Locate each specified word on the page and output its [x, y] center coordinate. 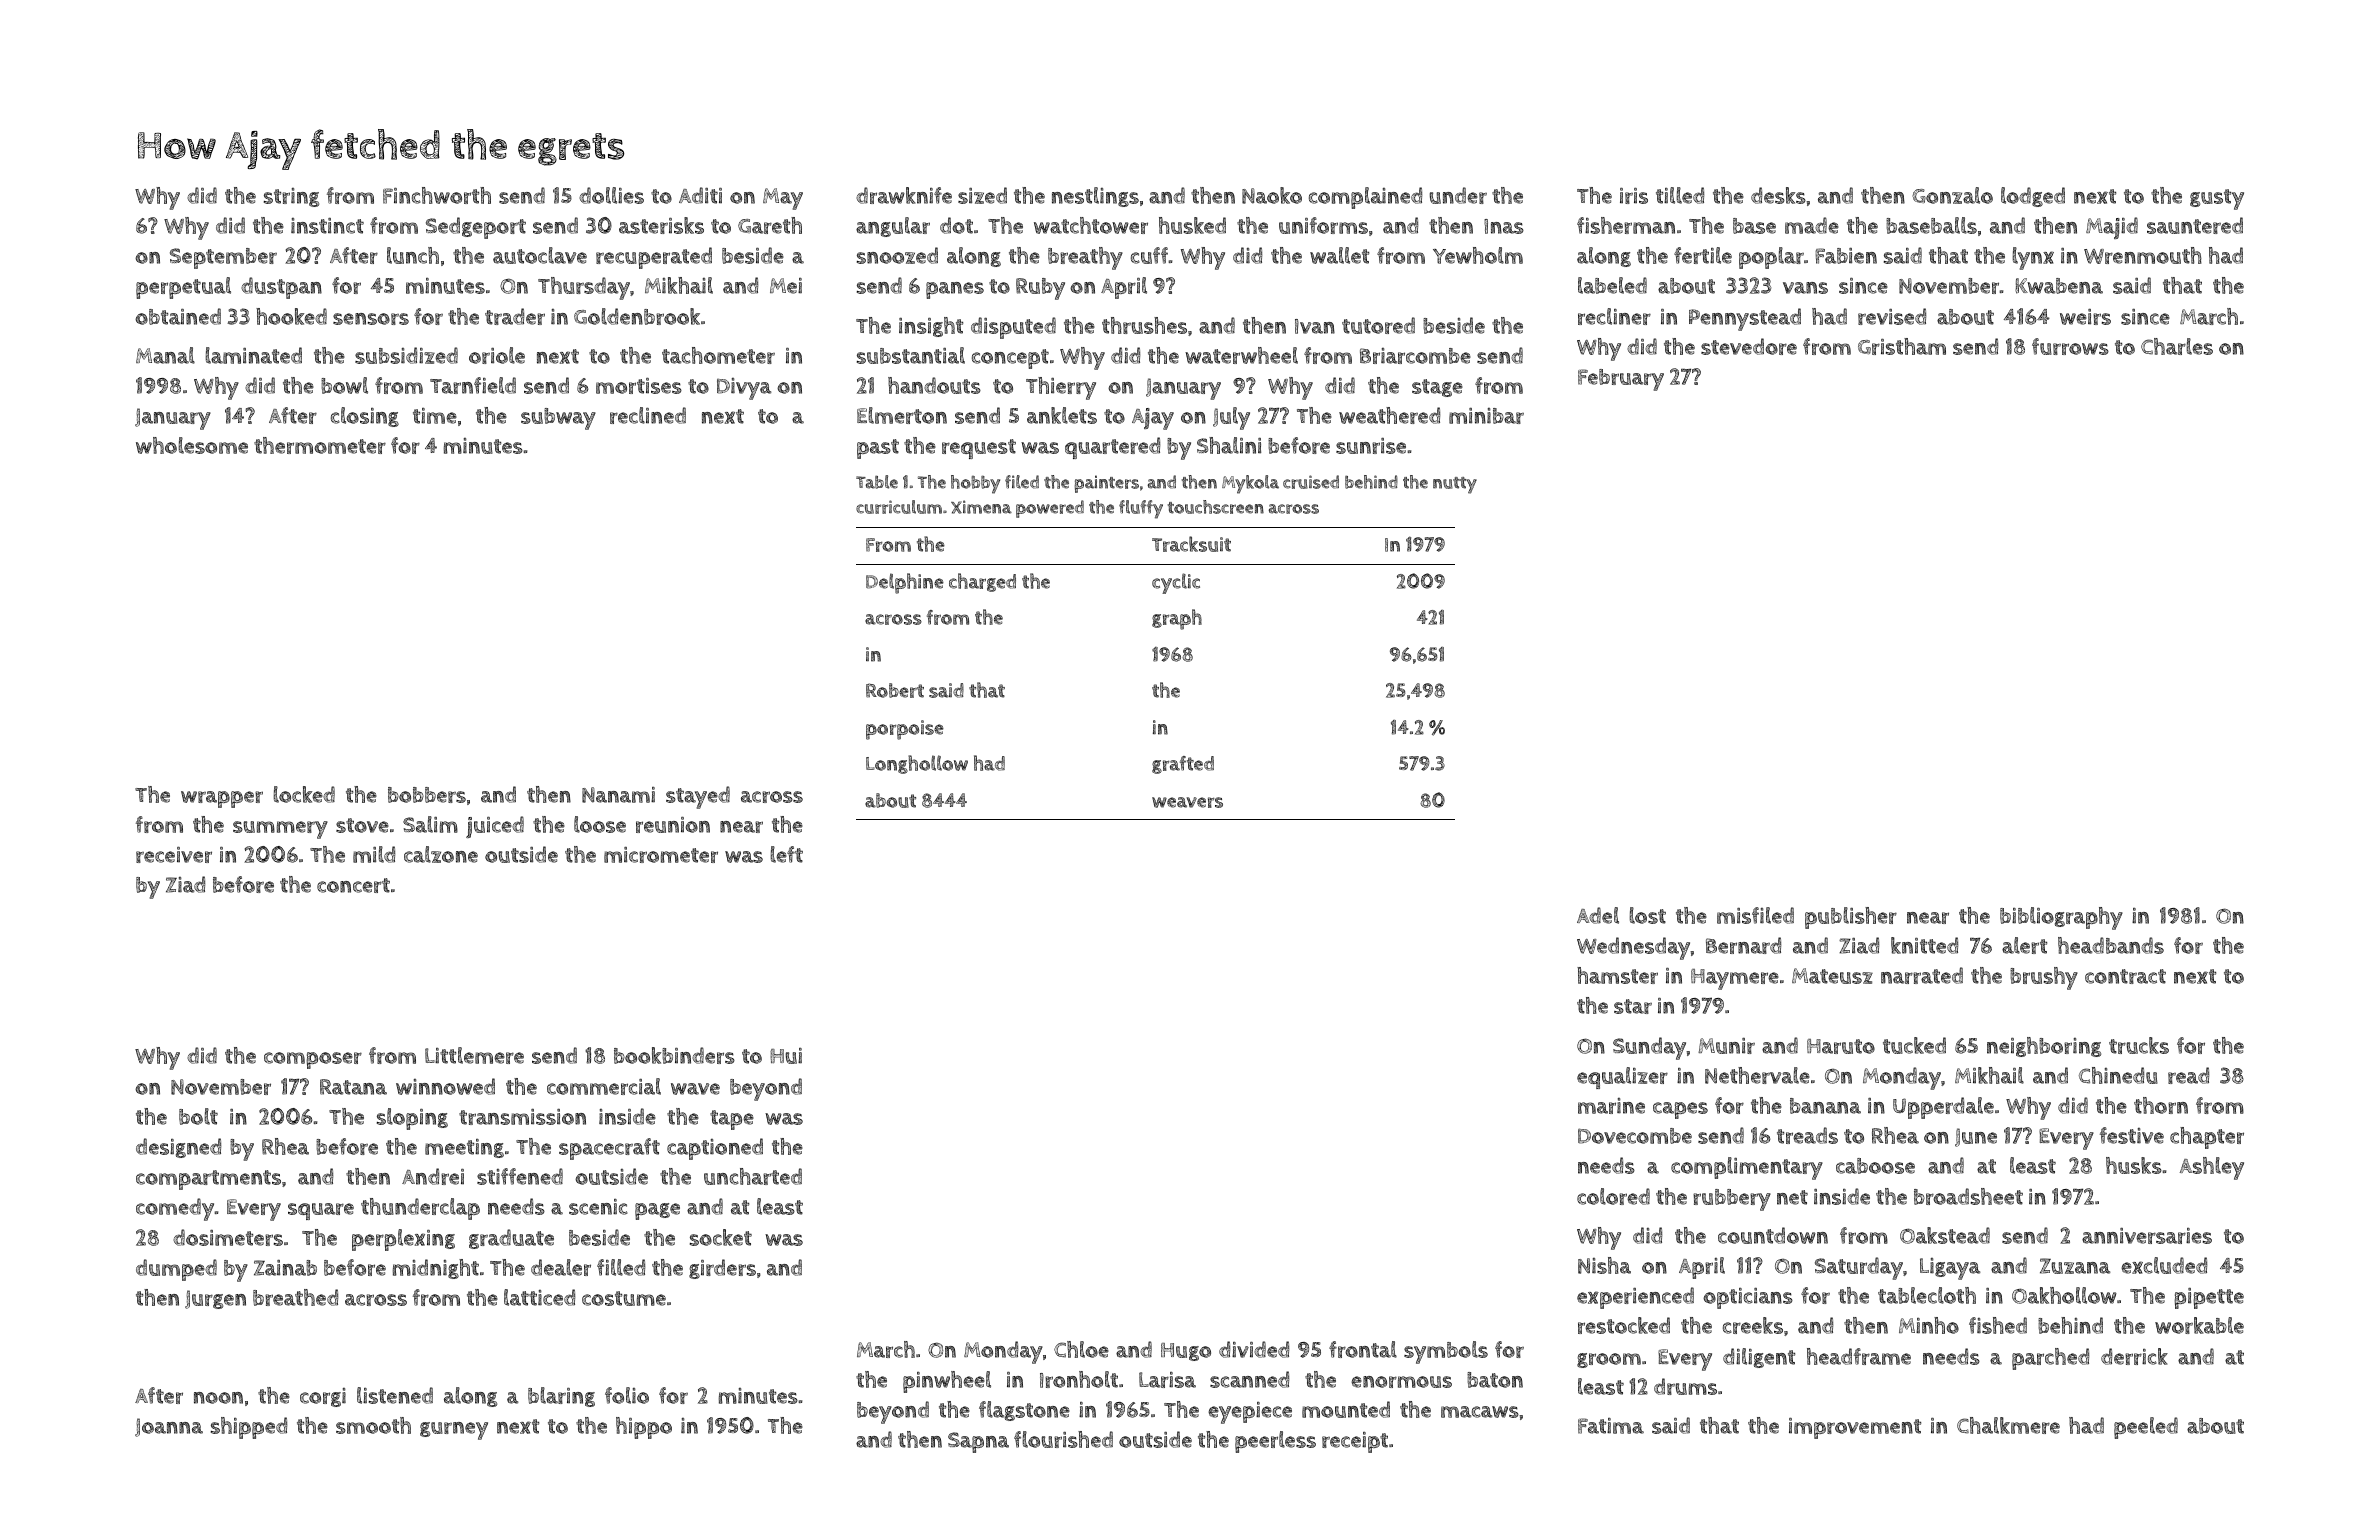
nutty [1455, 485]
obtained [178, 316]
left [787, 854]
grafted [1183, 765]
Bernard [1743, 945]
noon [218, 1398]
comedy [175, 1209]
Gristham [1902, 346]
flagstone [1024, 1411]
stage [1437, 388]
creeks [1753, 1325]
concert [353, 885]
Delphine [905, 583]
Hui [786, 1056]
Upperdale [1943, 1108]
